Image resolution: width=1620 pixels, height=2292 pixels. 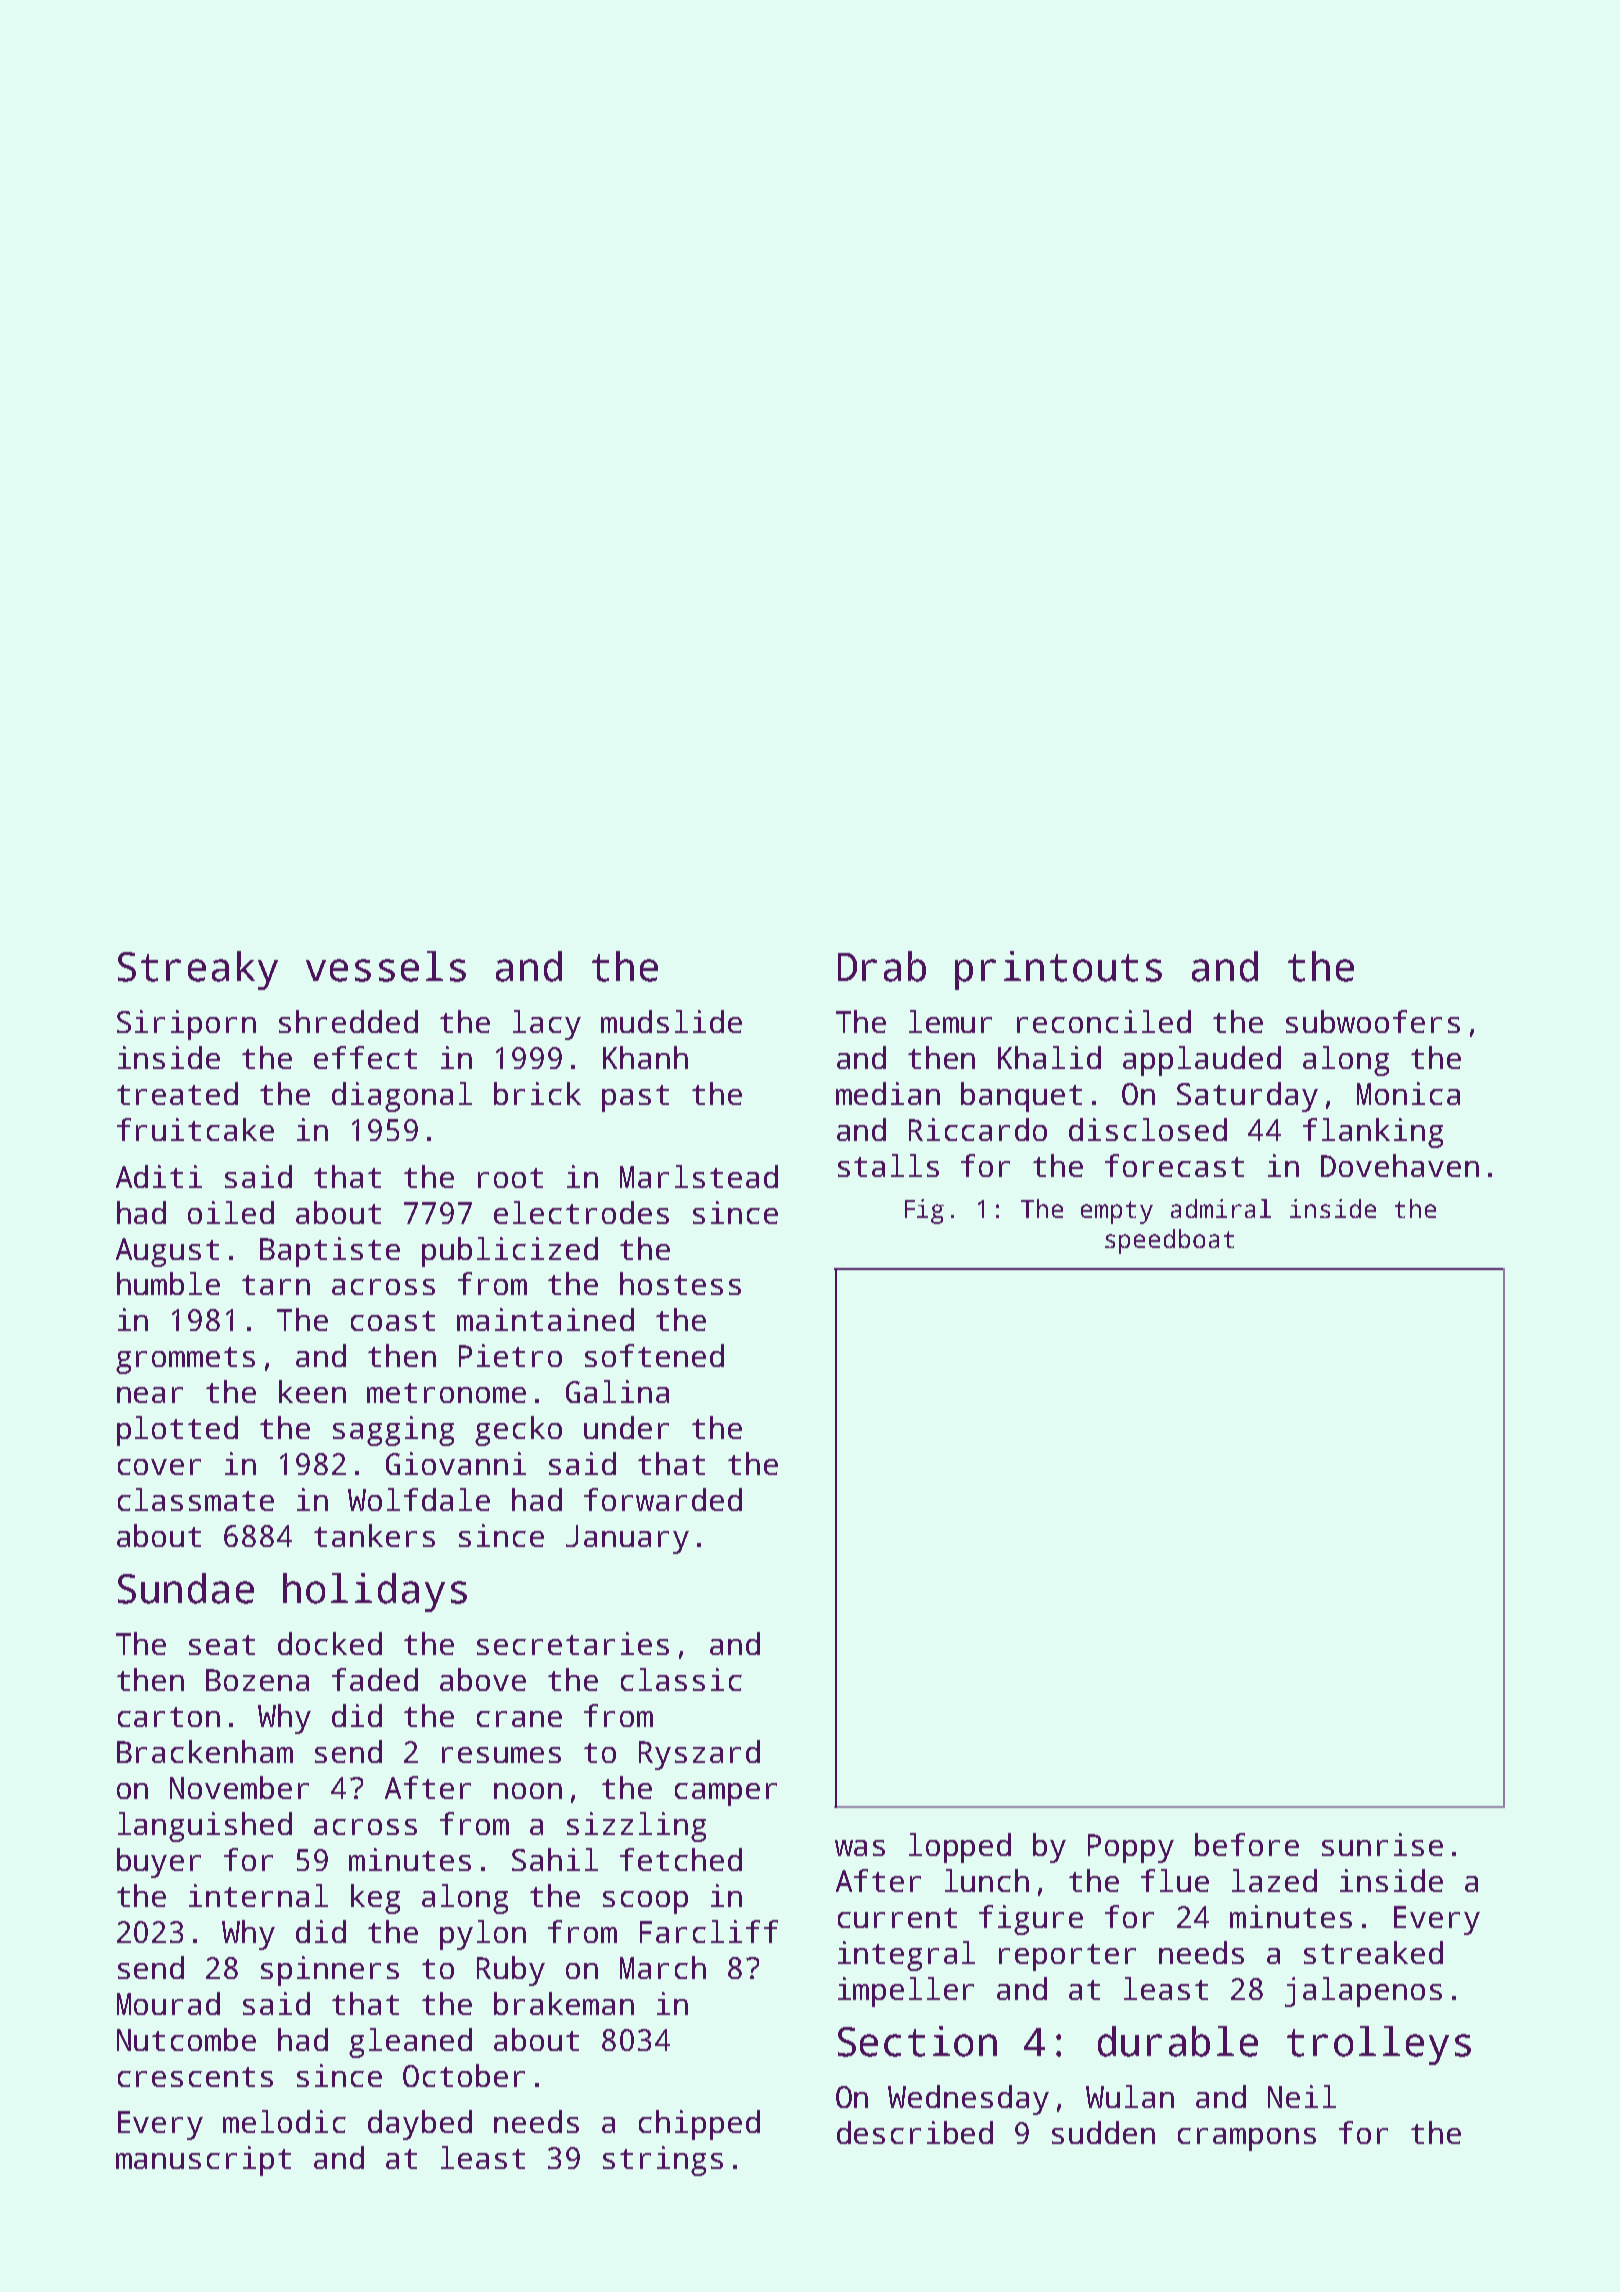 I want to click on keg, so click(x=375, y=1899).
